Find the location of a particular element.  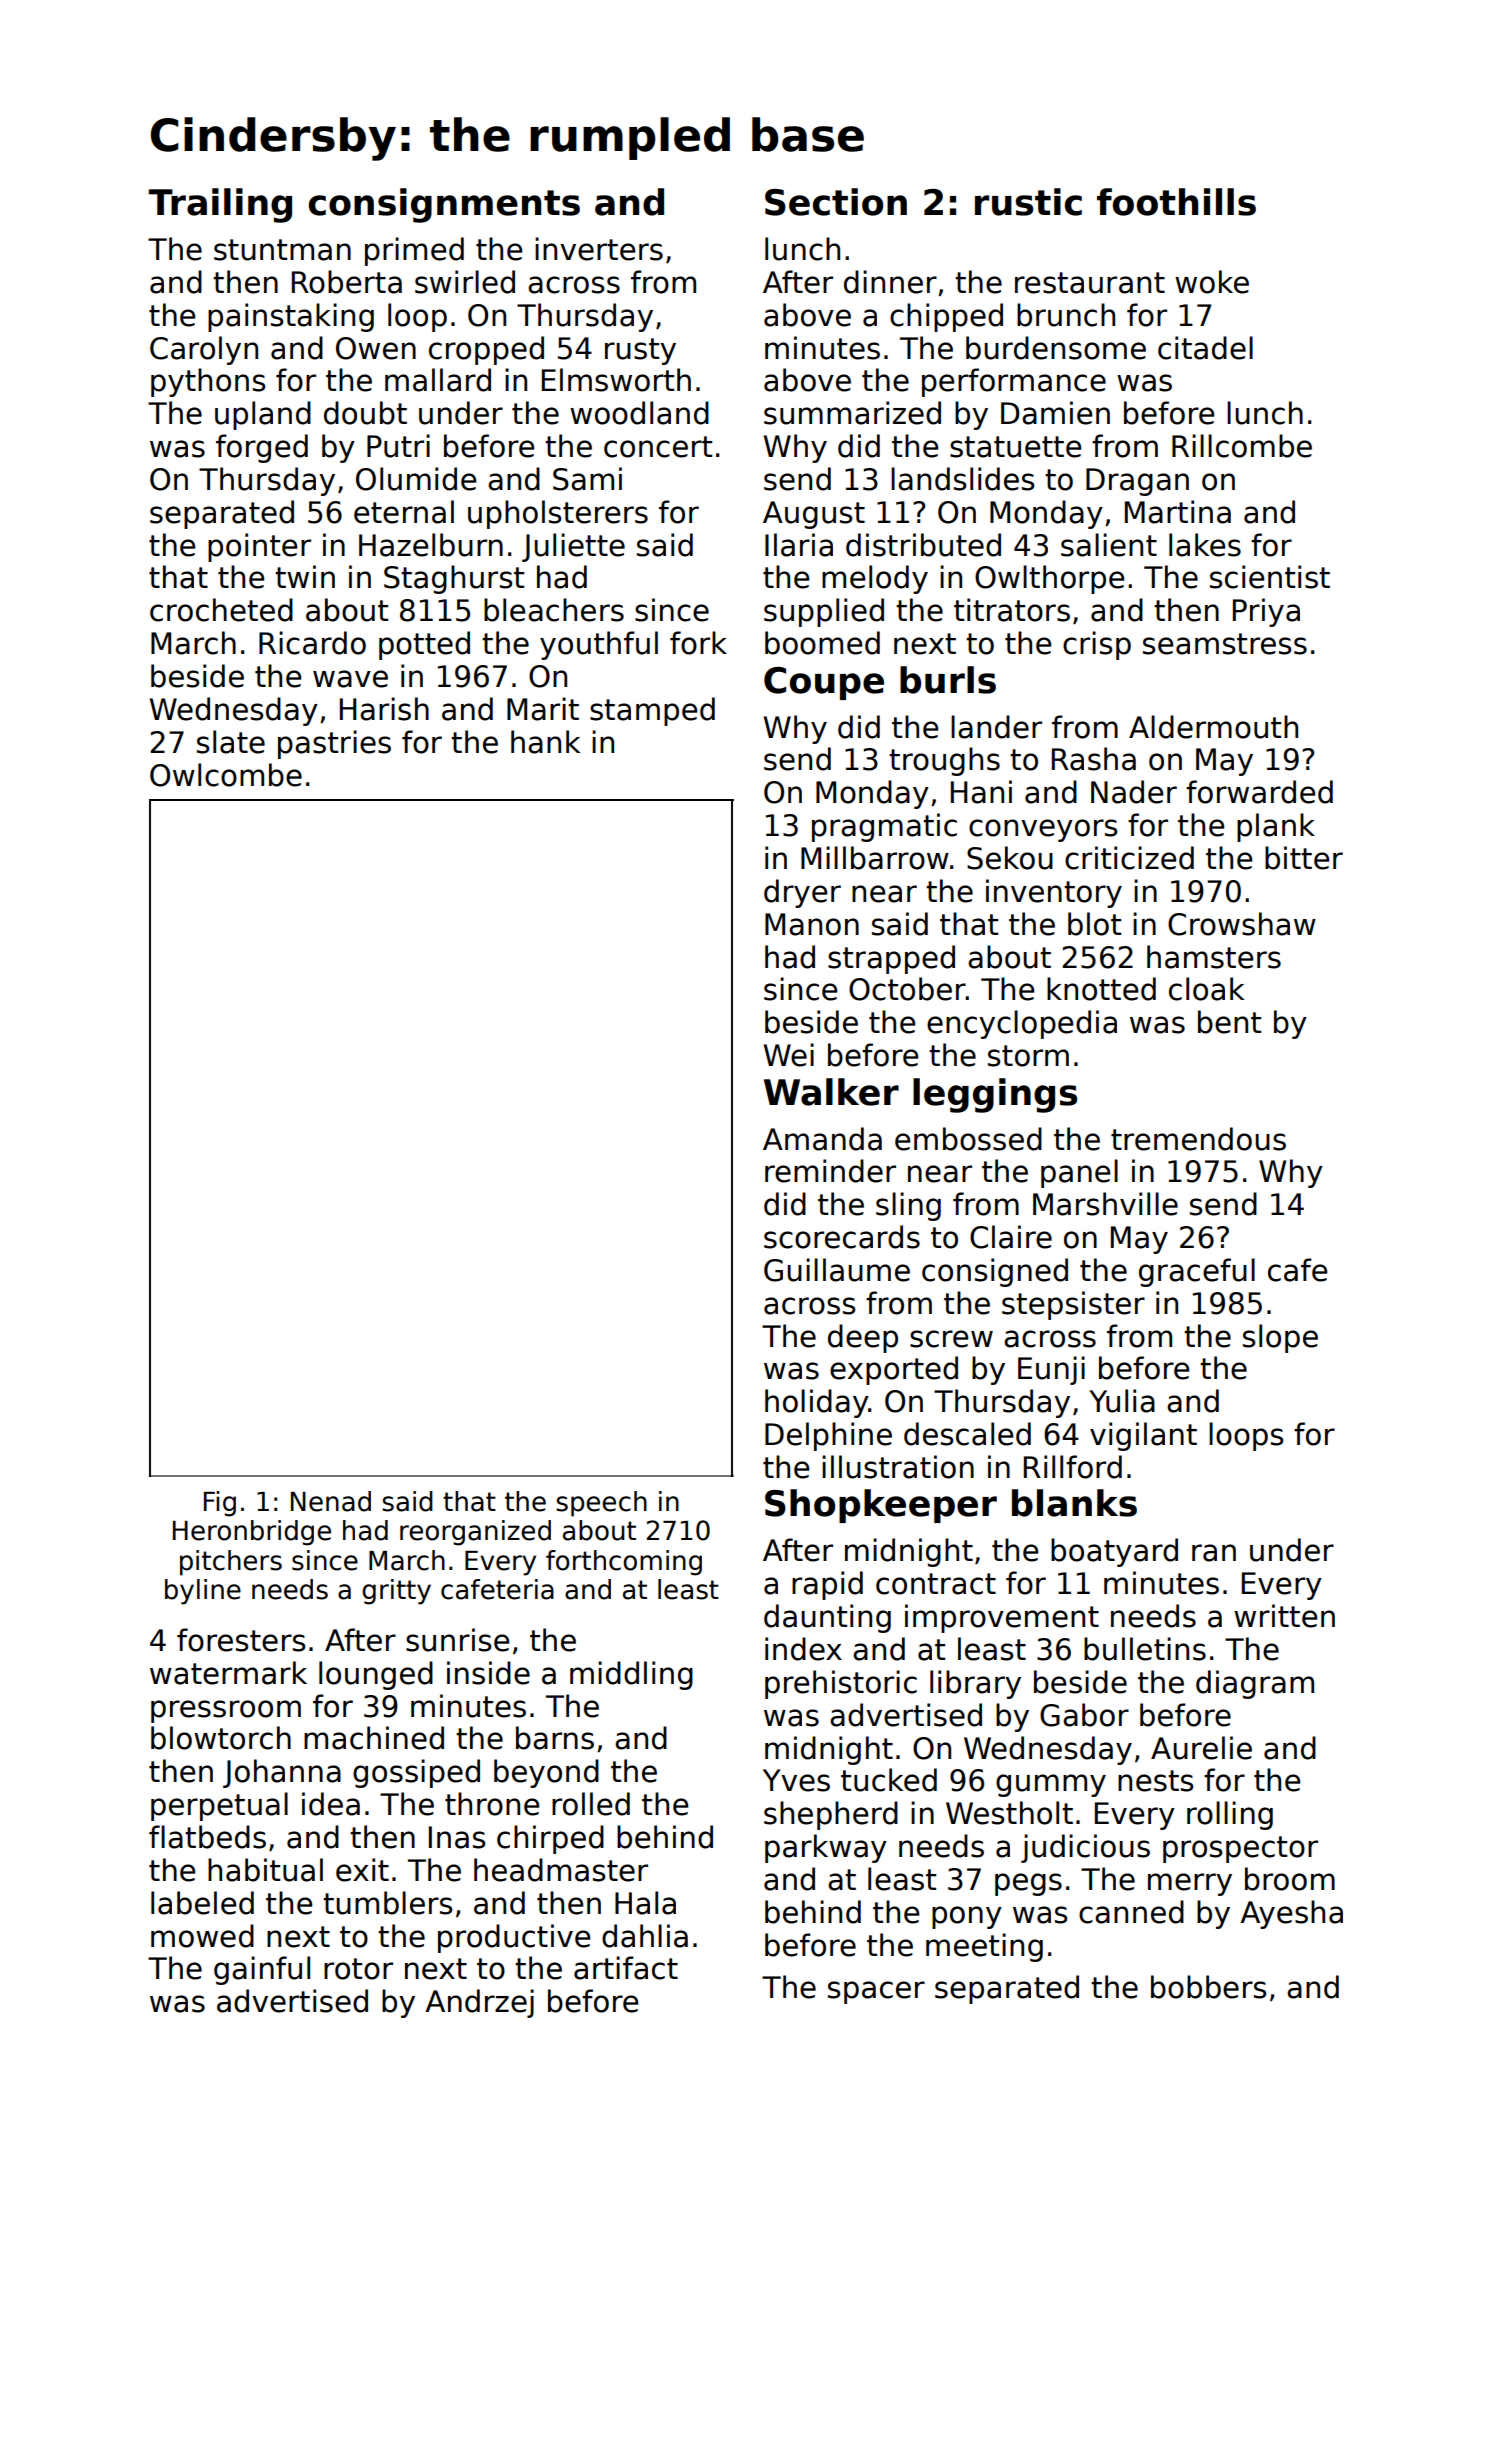

seamstress is located at coordinates (1225, 644).
